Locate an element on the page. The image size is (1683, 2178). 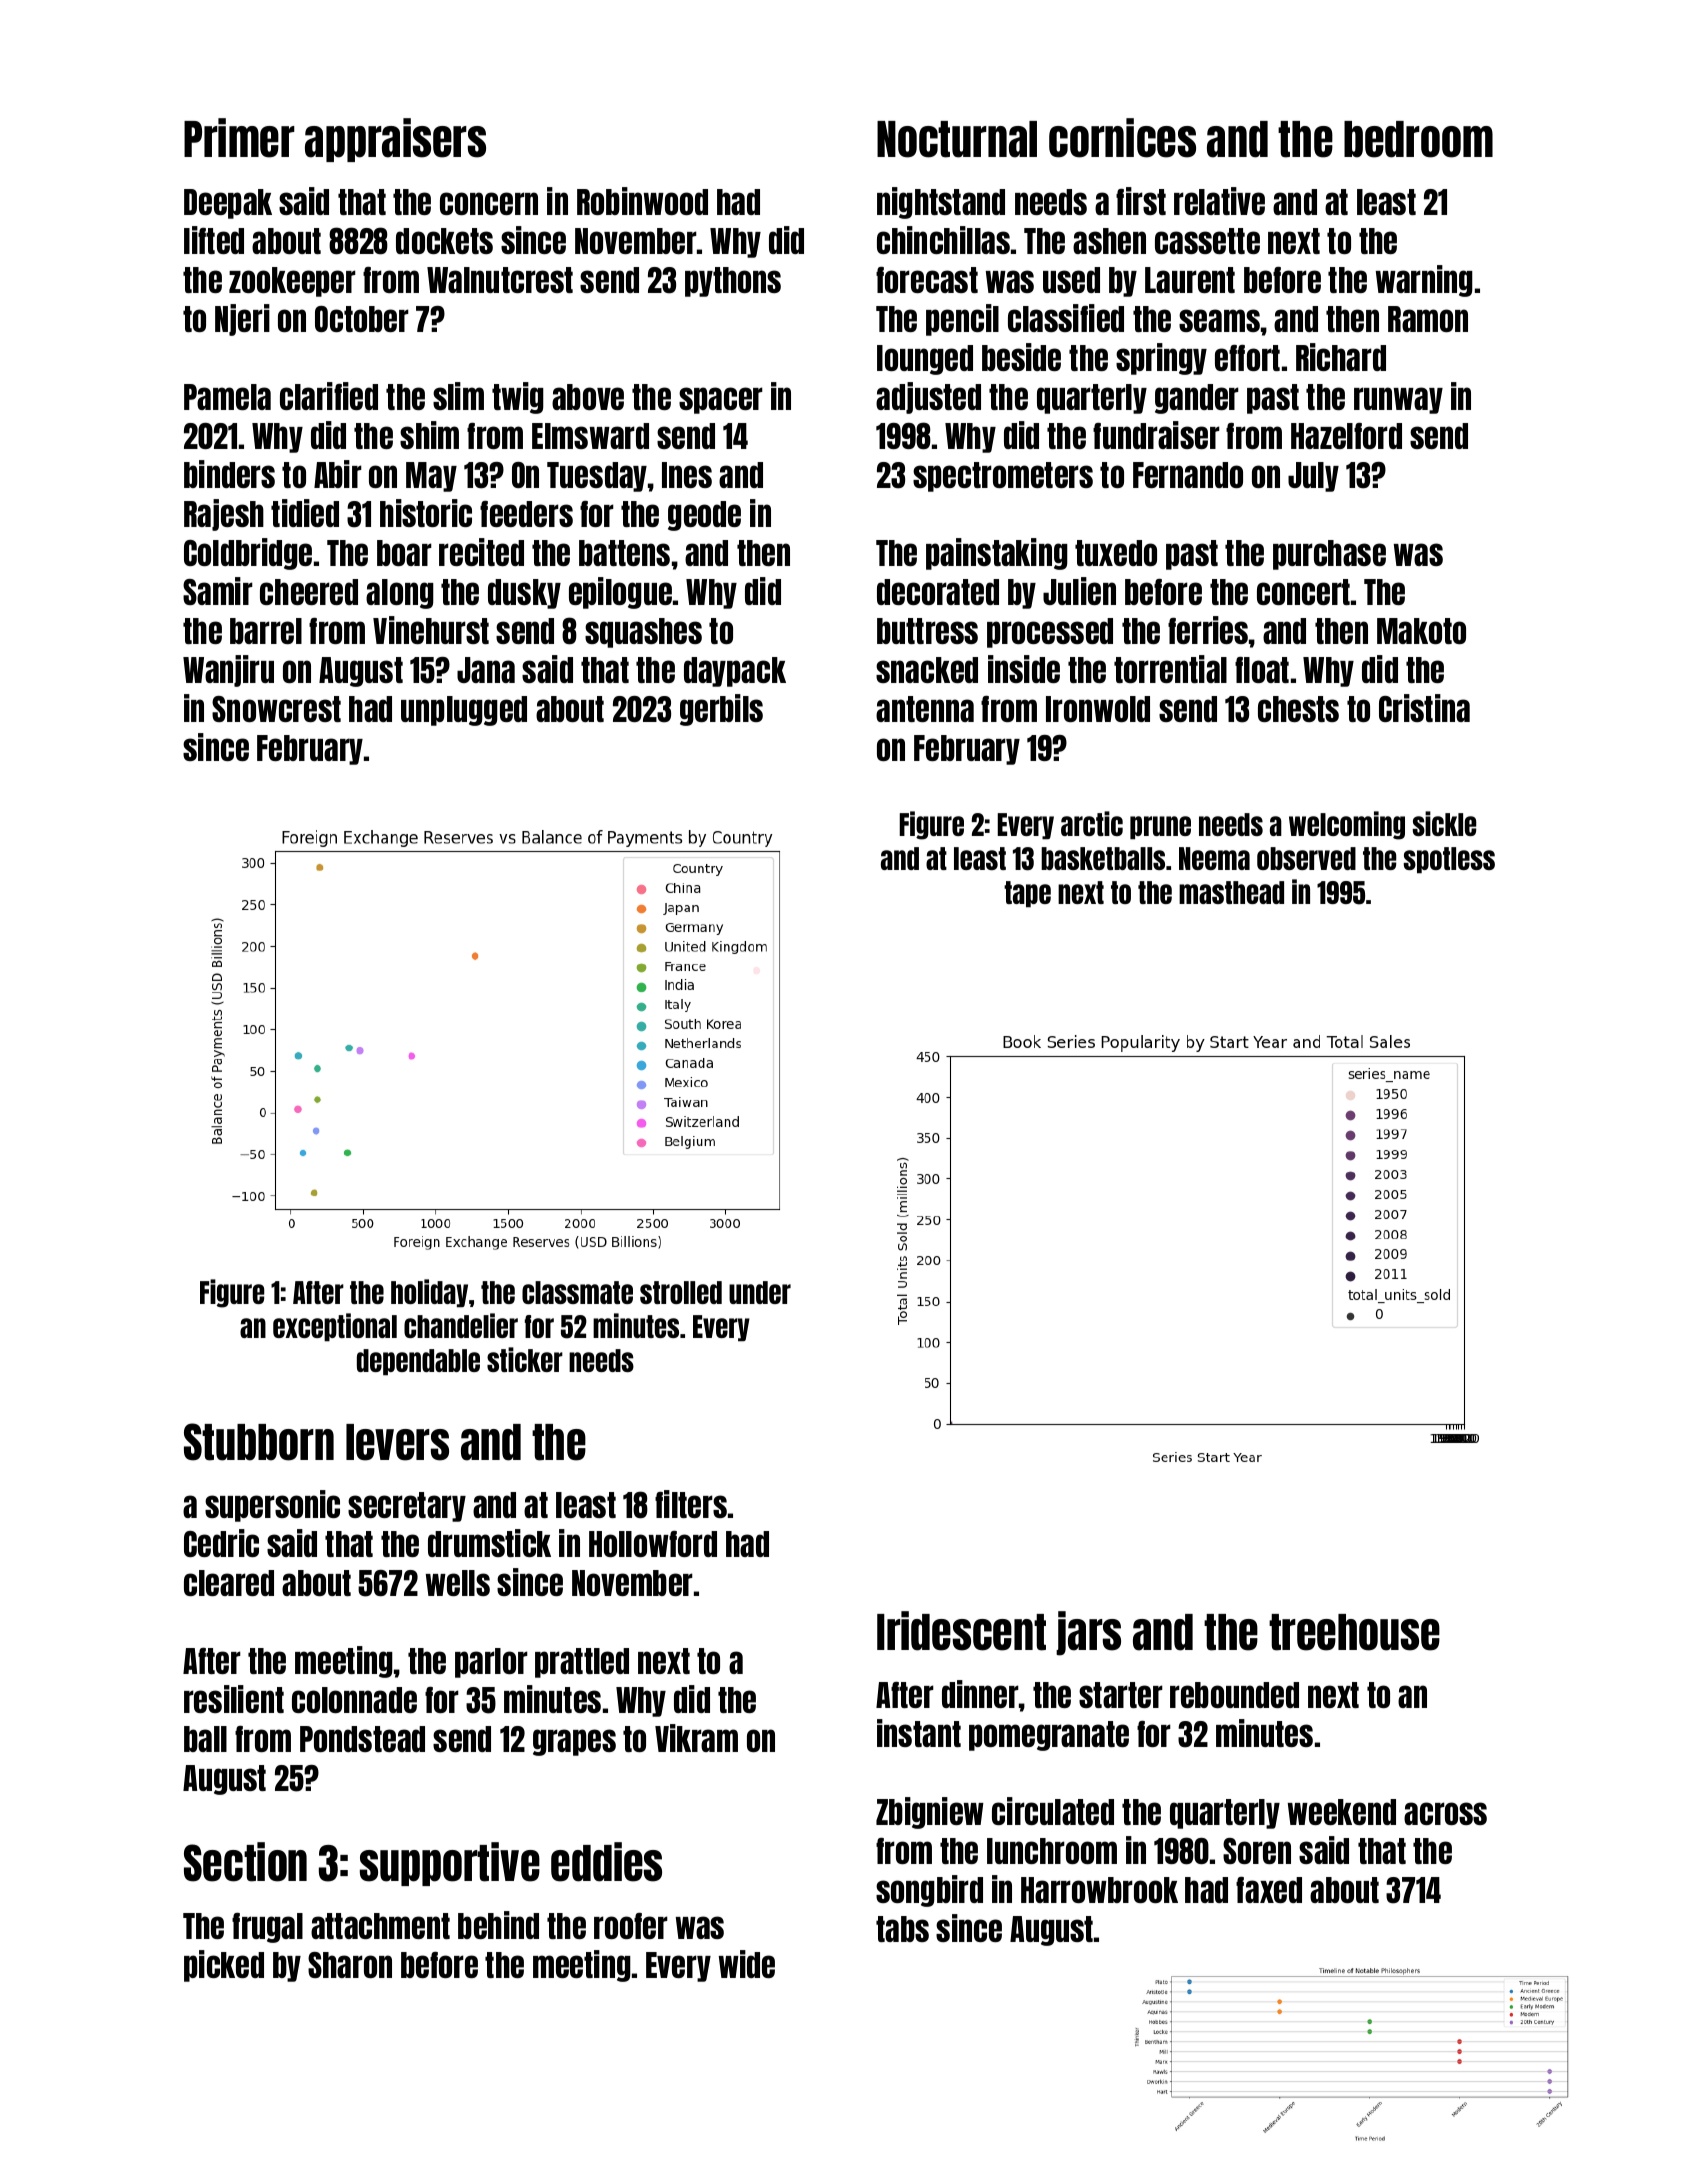
jars is located at coordinates (1088, 1633).
